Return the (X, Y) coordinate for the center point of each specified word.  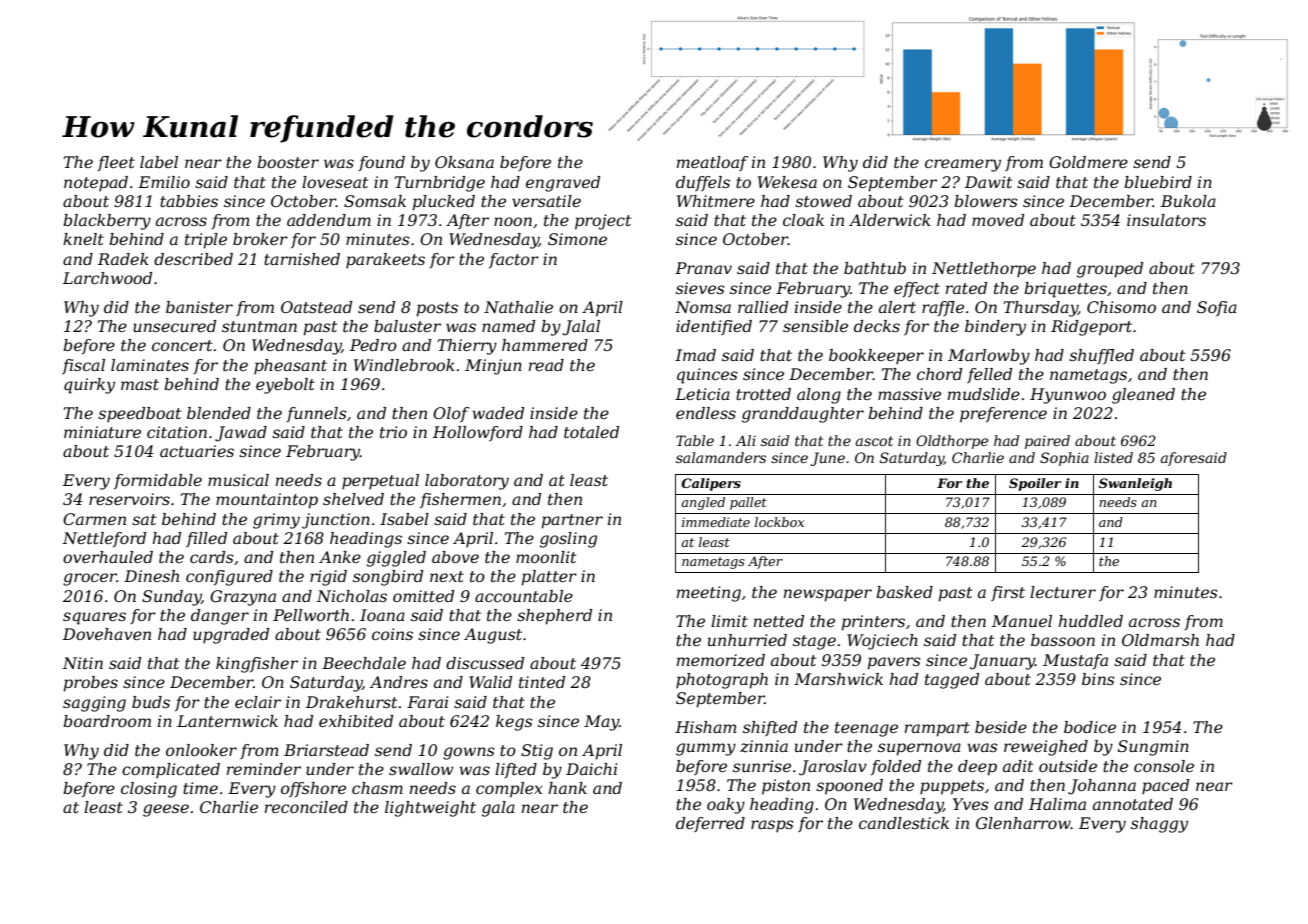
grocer (90, 579)
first (1008, 593)
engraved (563, 184)
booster (288, 162)
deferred (710, 824)
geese (166, 810)
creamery (963, 165)
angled (703, 503)
